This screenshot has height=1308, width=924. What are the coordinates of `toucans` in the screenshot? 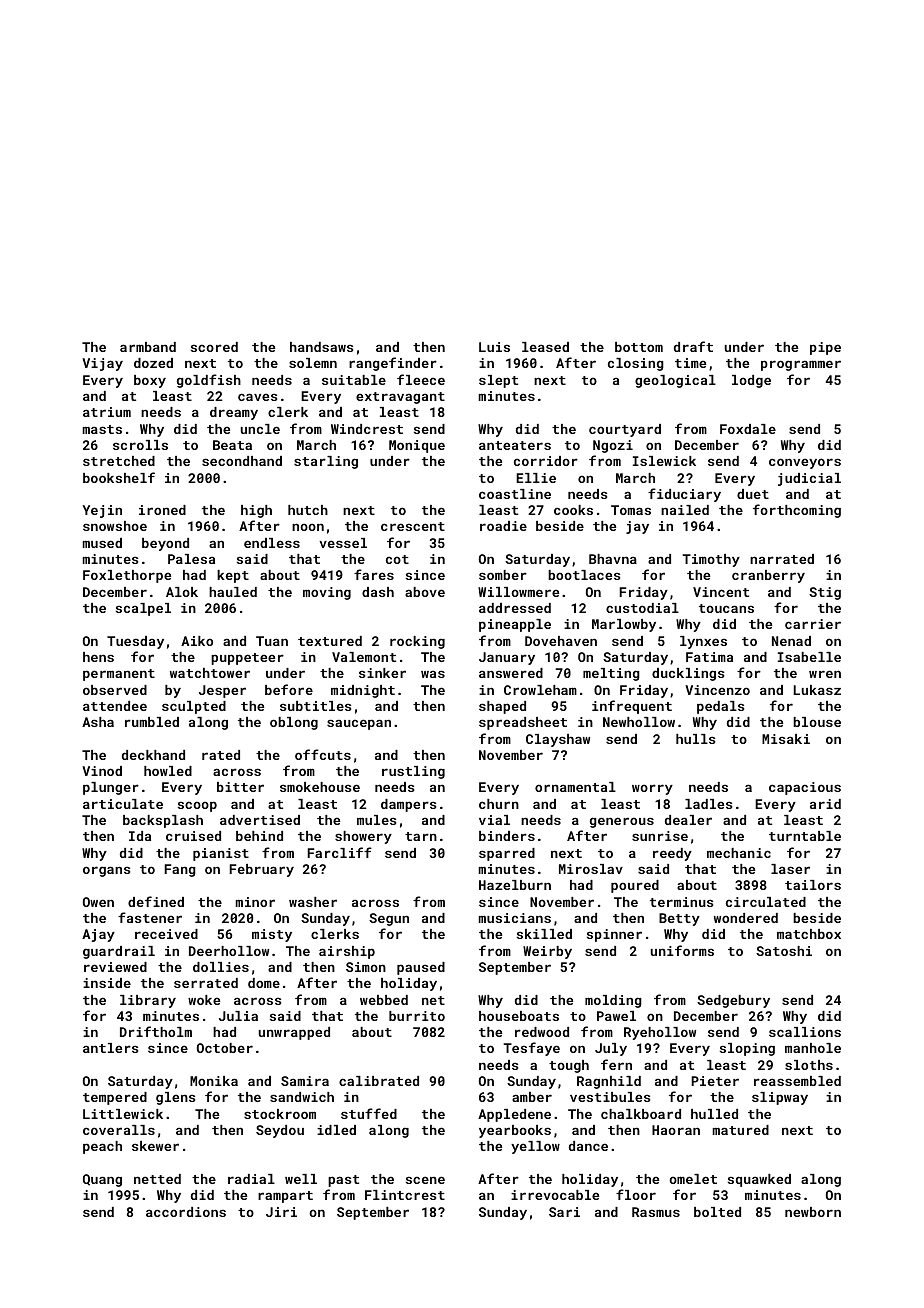 It's located at (726, 608).
